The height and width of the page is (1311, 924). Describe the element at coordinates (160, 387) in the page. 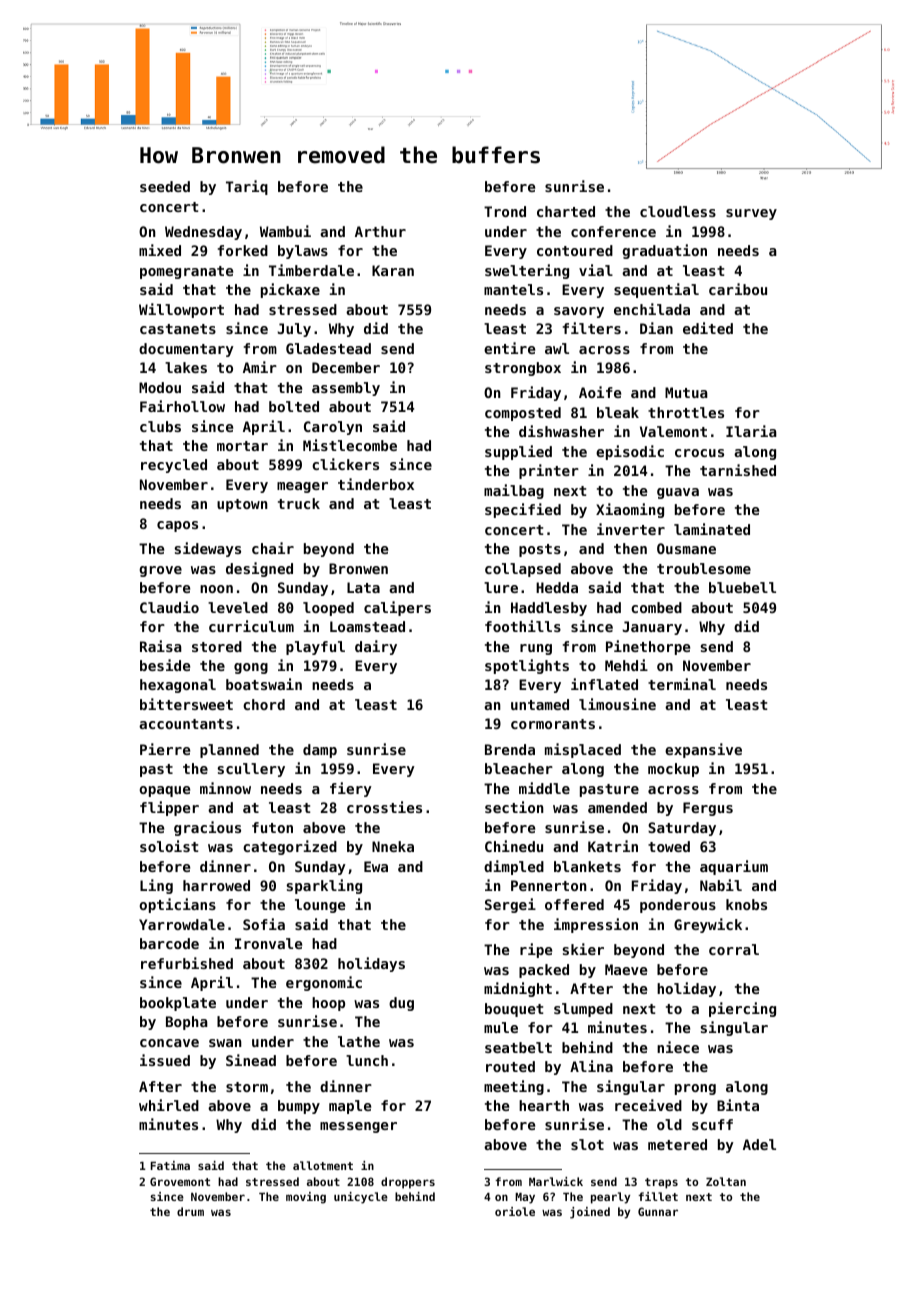

I see `Modou` at that location.
